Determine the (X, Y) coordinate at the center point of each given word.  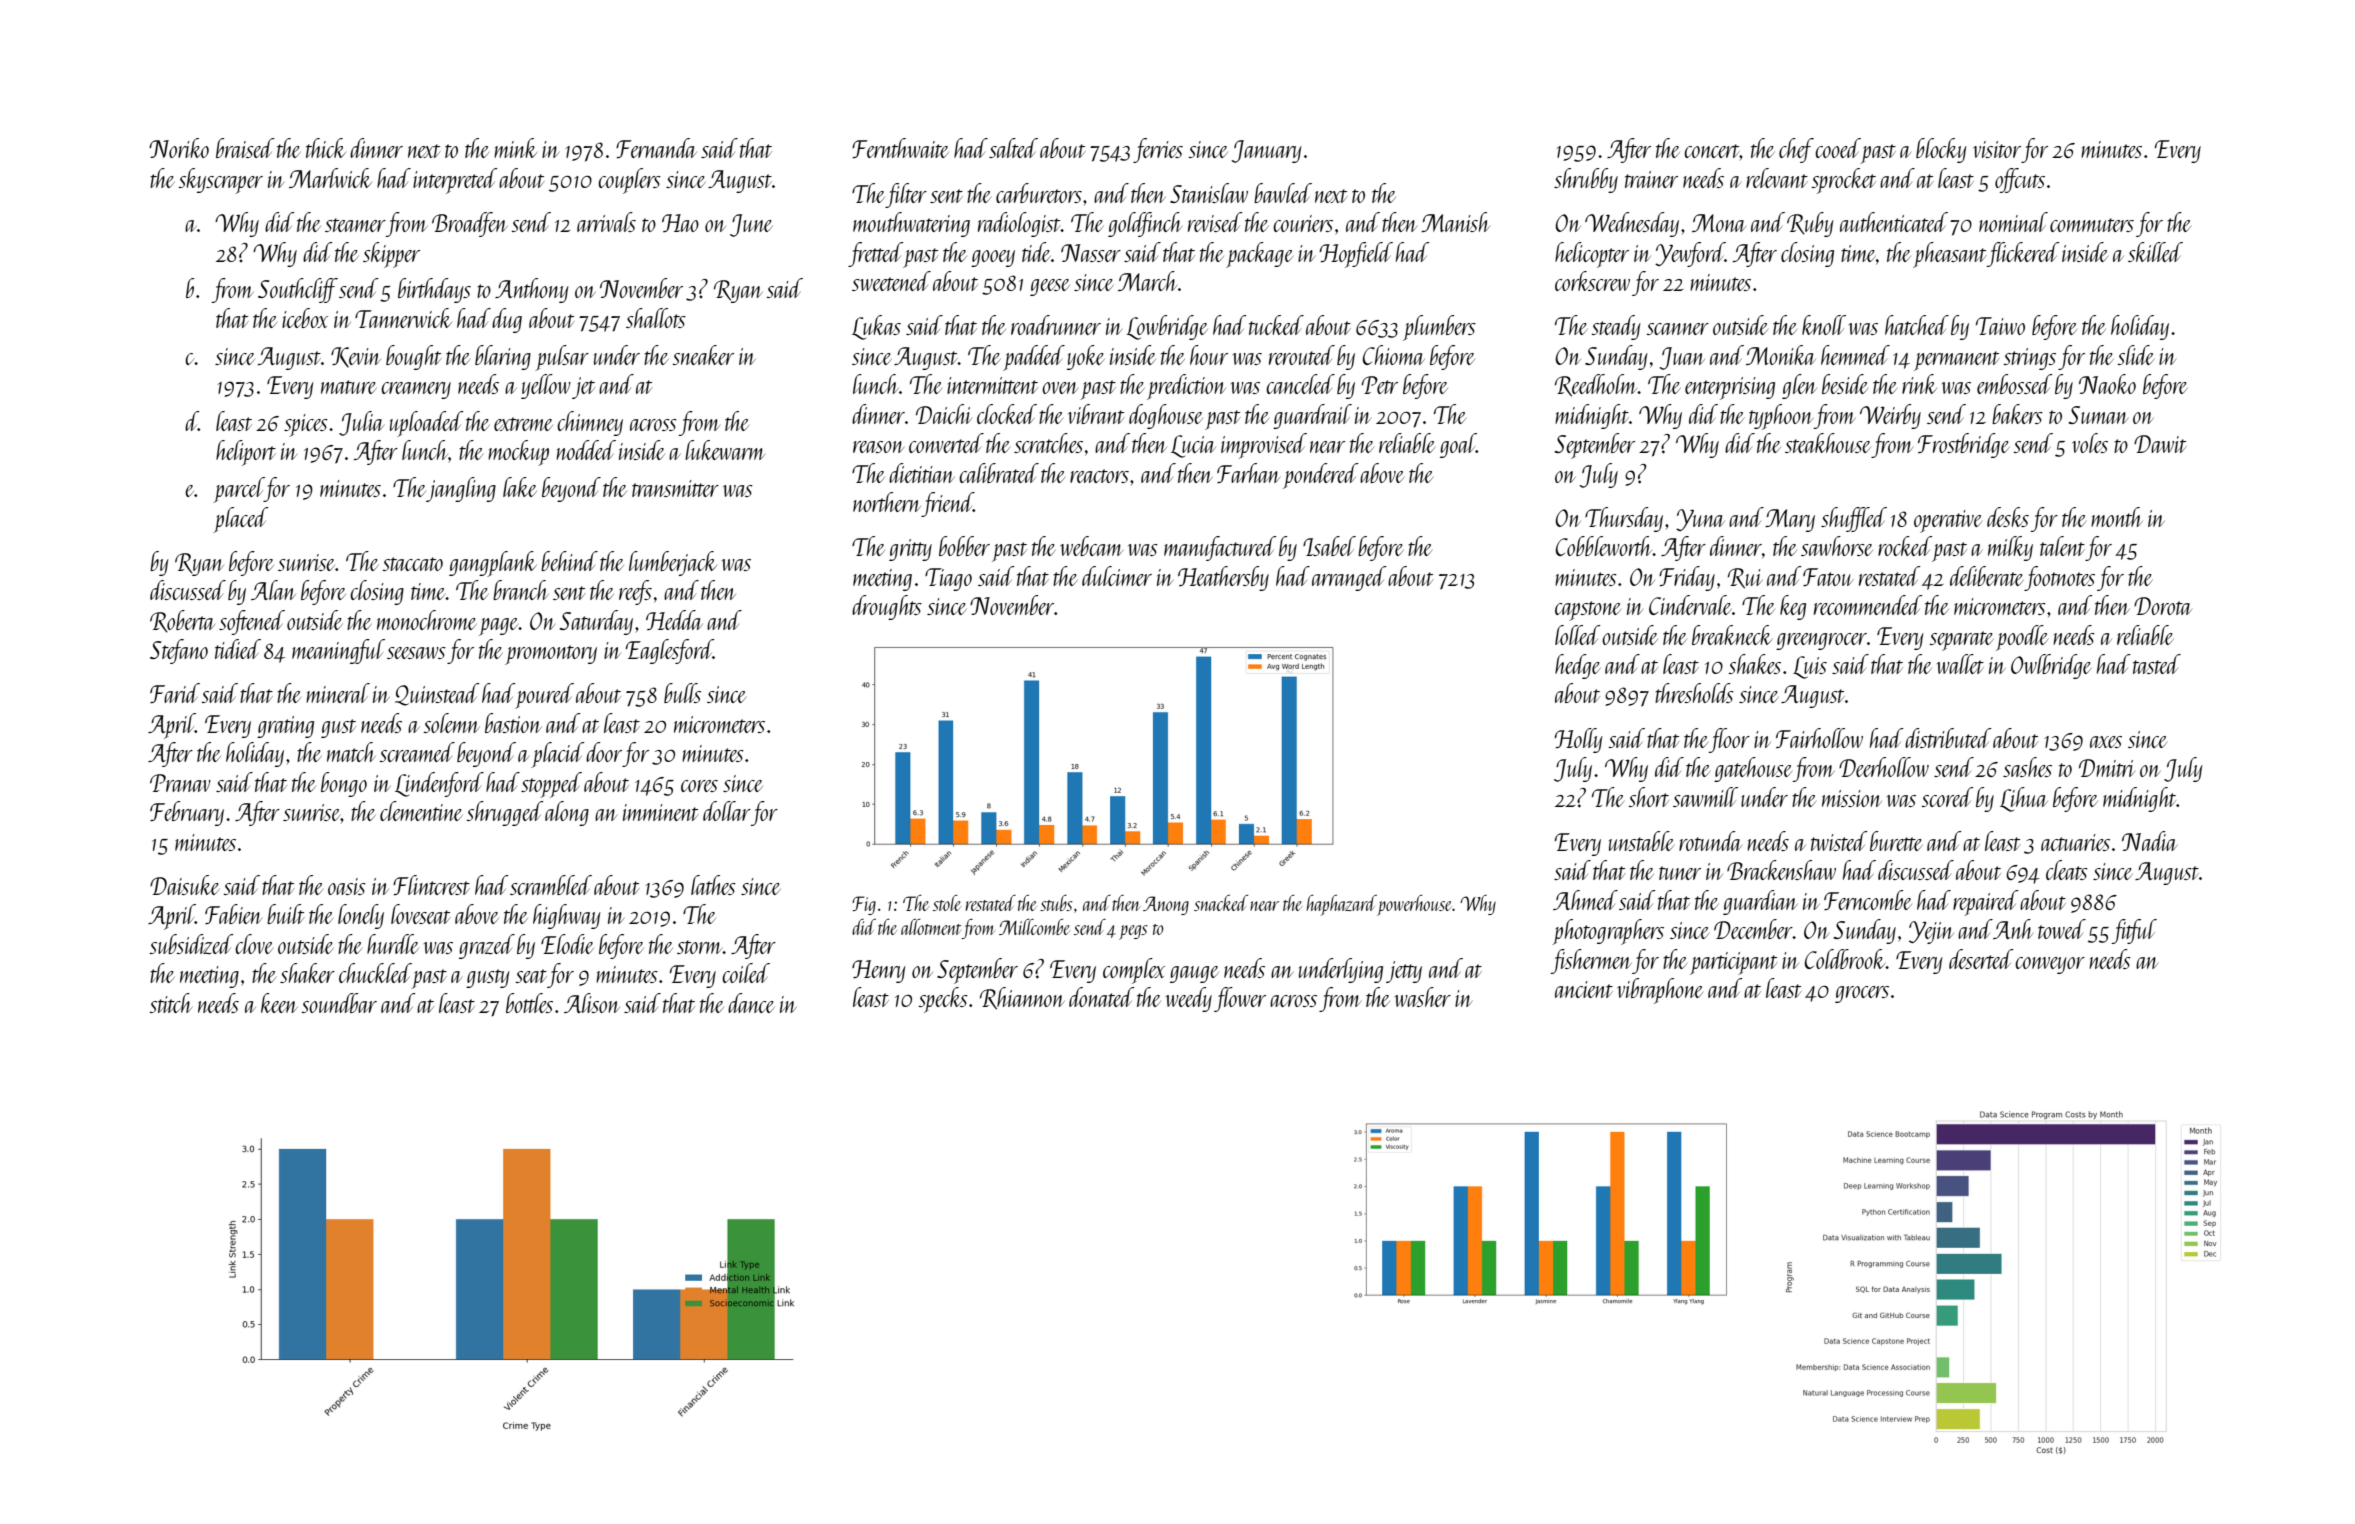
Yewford (1690, 254)
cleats (2067, 870)
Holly (1578, 740)
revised (1215, 222)
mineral (338, 693)
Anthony (532, 290)
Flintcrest (431, 885)
